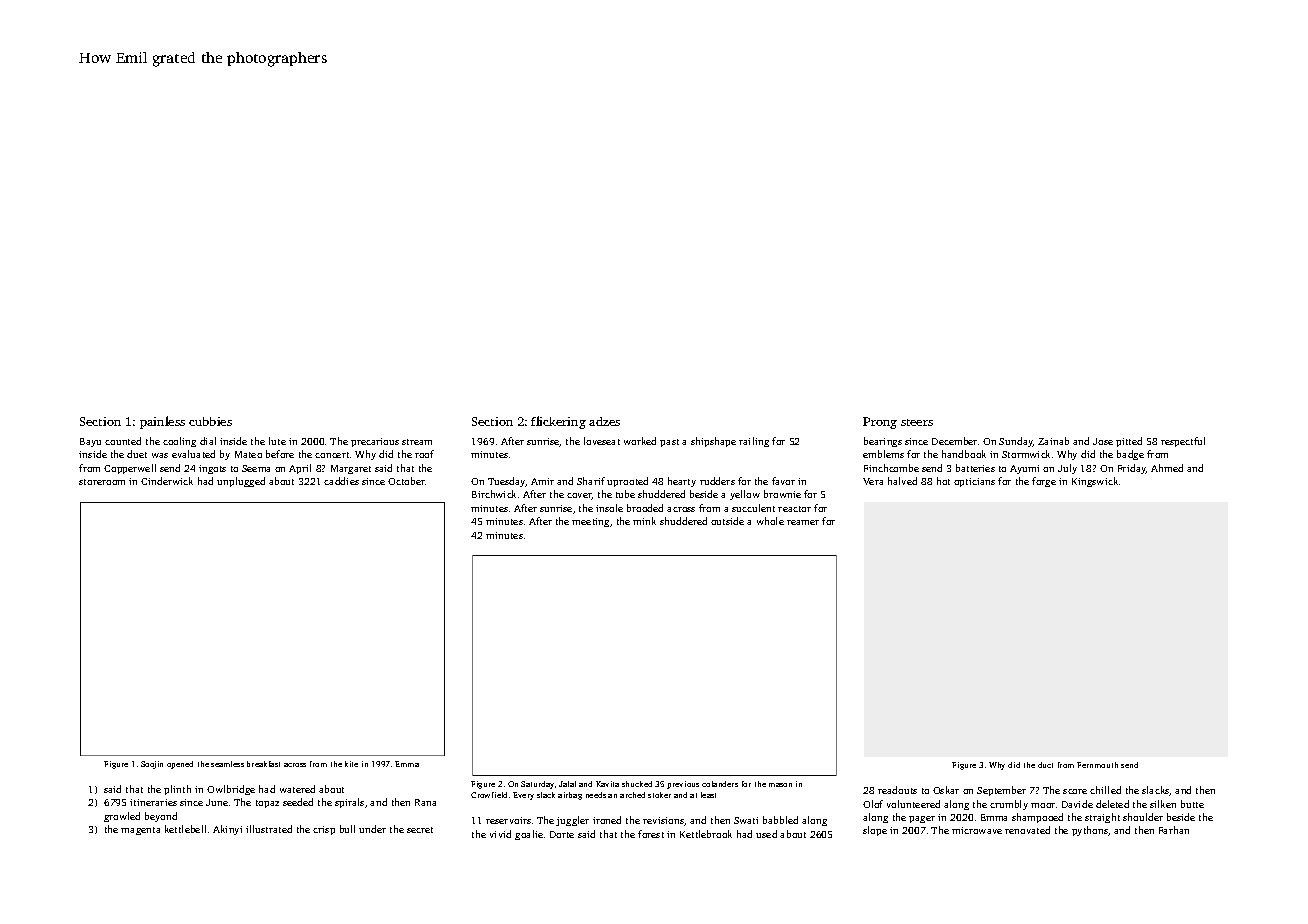 This screenshot has width=1308, height=924. What do you see at coordinates (210, 421) in the screenshot?
I see `cubbies` at bounding box center [210, 421].
